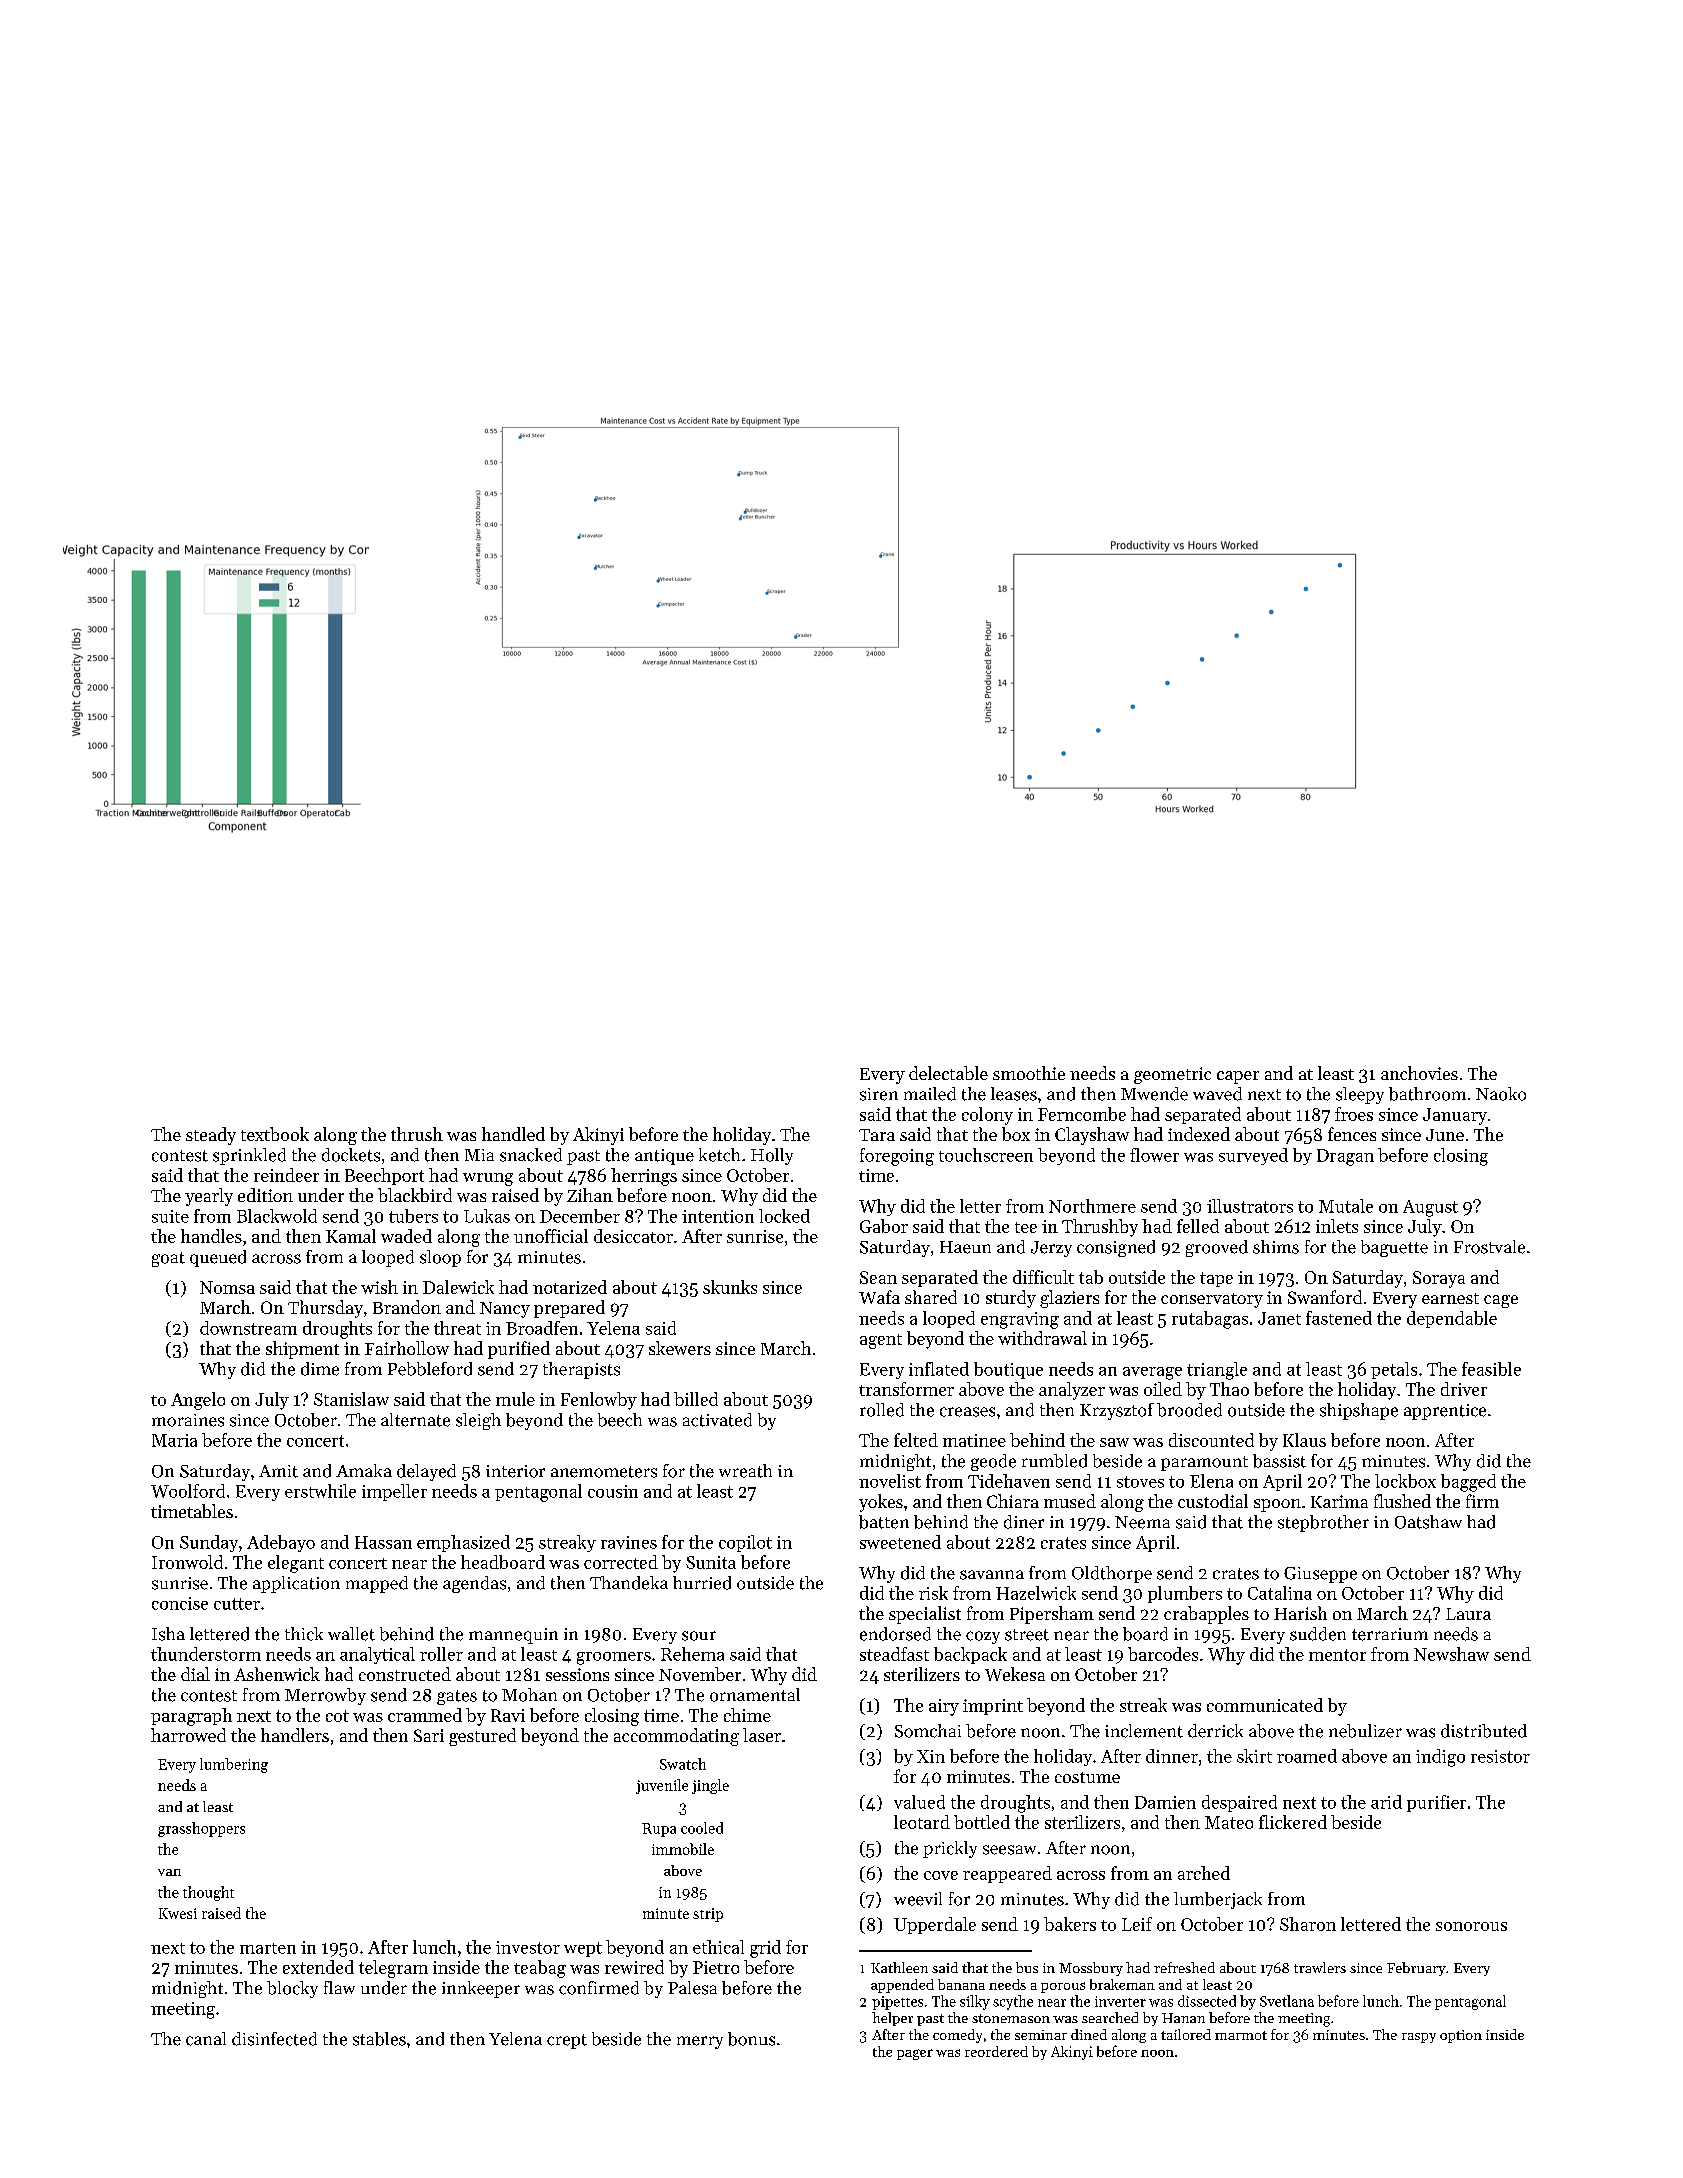  I want to click on Dragan, so click(1345, 1157).
